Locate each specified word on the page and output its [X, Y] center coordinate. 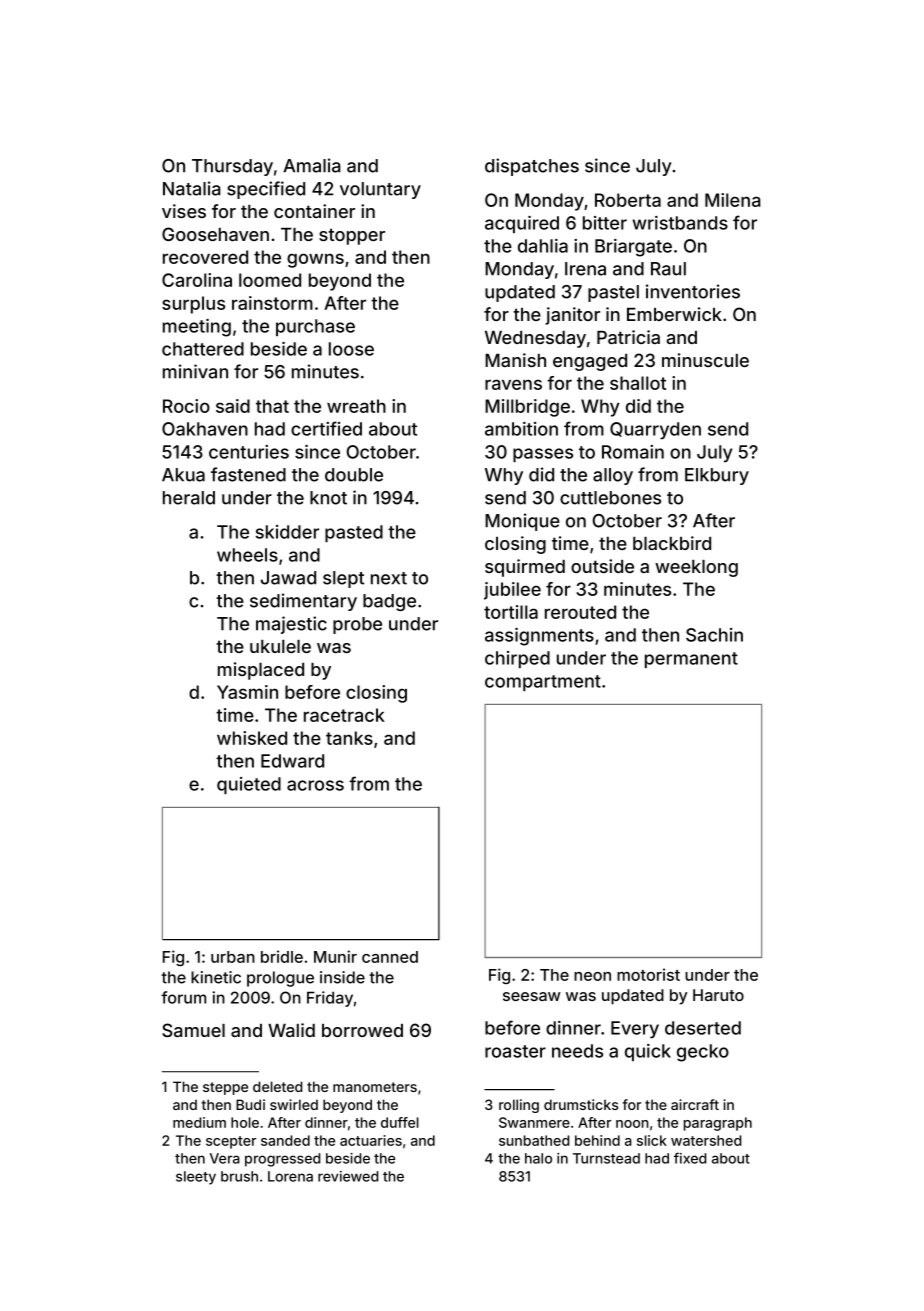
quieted [249, 785]
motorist [648, 974]
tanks [349, 738]
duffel [400, 1122]
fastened [248, 474]
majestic [291, 625]
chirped [517, 659]
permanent [691, 660]
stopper [352, 236]
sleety [196, 1178]
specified [266, 190]
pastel [613, 293]
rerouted [580, 612]
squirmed [525, 568]
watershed [706, 1140]
